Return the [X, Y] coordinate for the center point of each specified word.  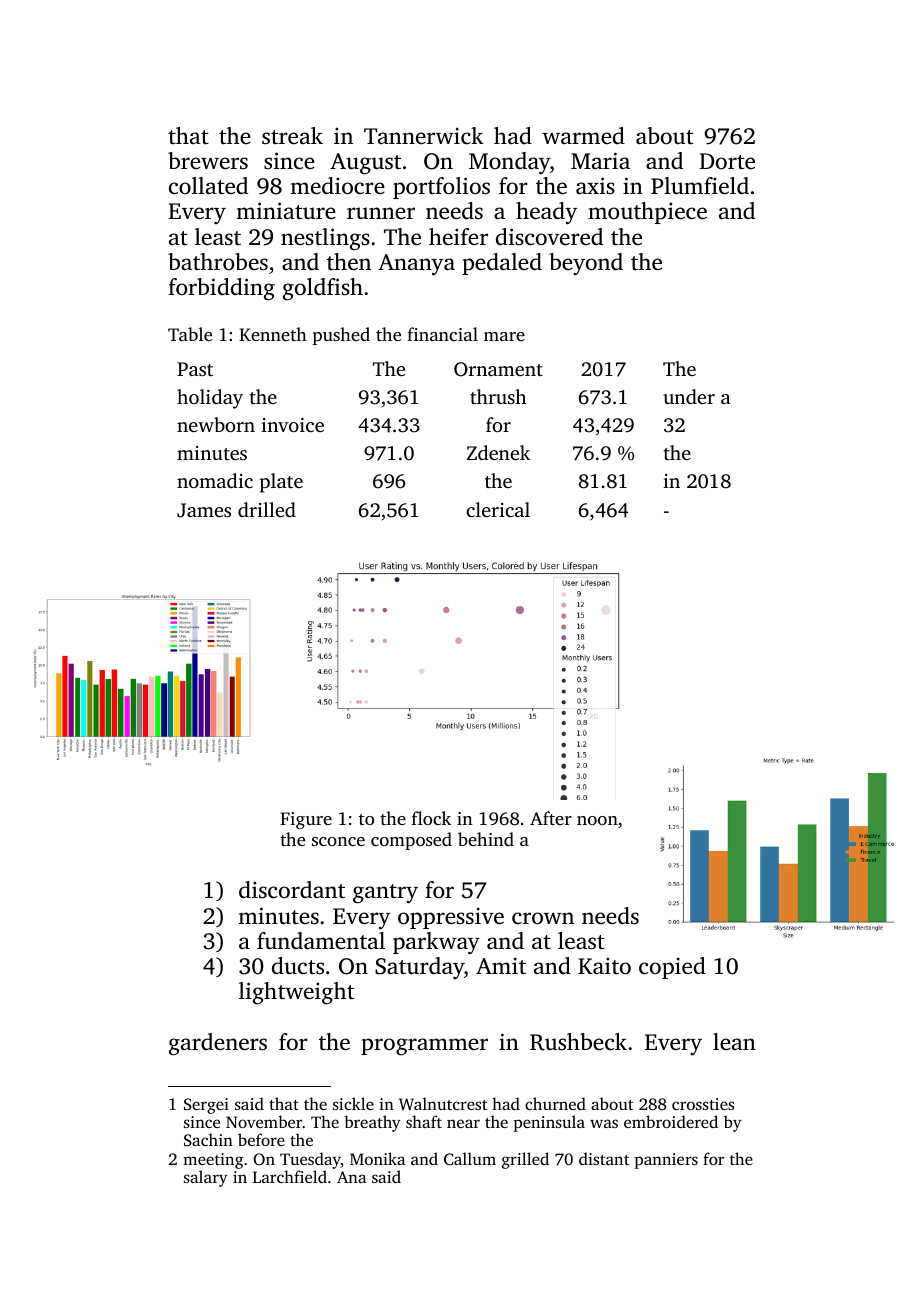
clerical [498, 509]
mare [504, 336]
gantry [385, 894]
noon [597, 820]
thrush [498, 396]
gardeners [218, 1044]
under [689, 396]
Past [195, 369]
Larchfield [290, 1176]
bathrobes [218, 262]
